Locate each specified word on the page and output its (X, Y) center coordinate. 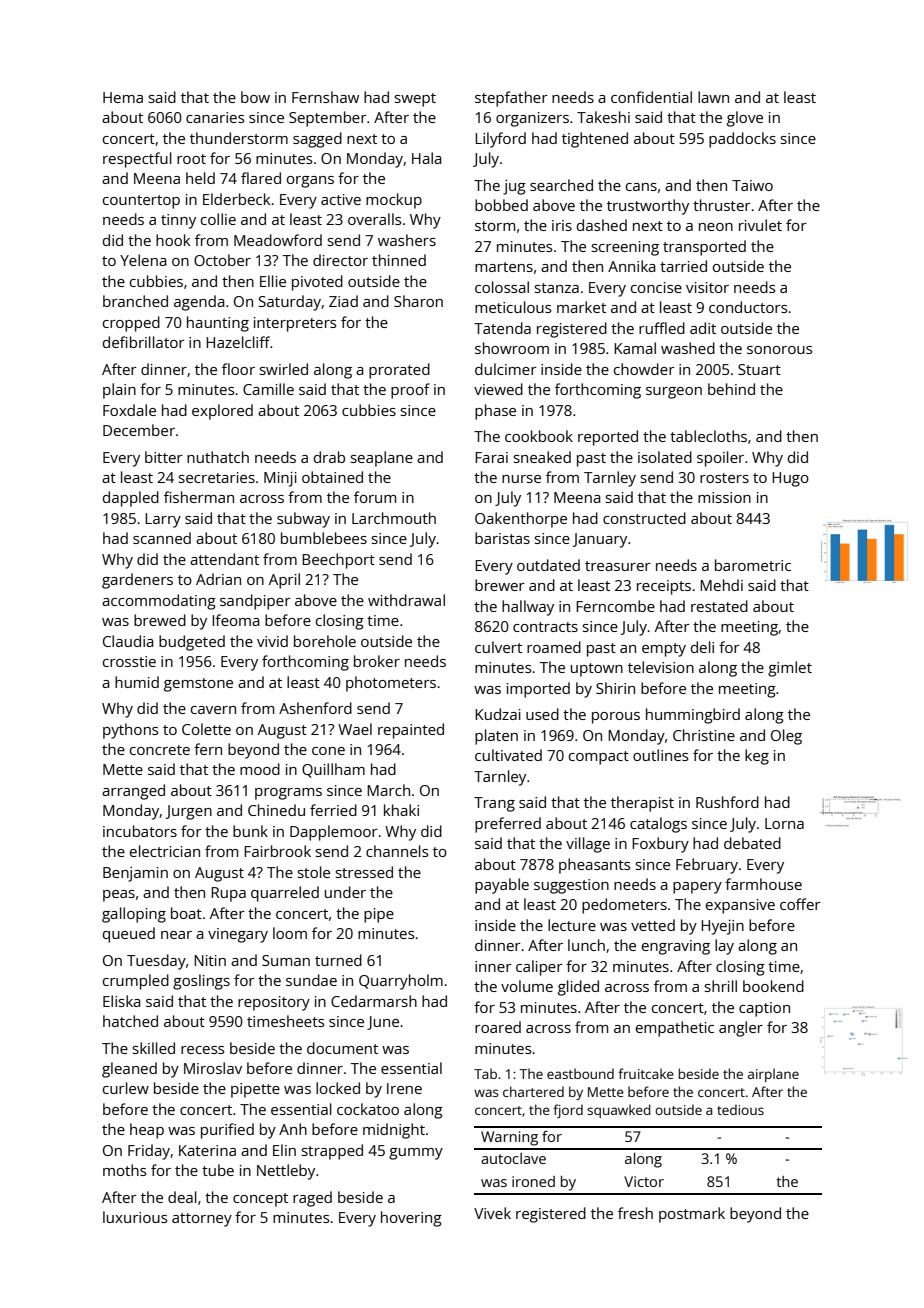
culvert (498, 647)
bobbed (501, 205)
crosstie (129, 661)
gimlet (790, 669)
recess (202, 1050)
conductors (748, 307)
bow (255, 97)
